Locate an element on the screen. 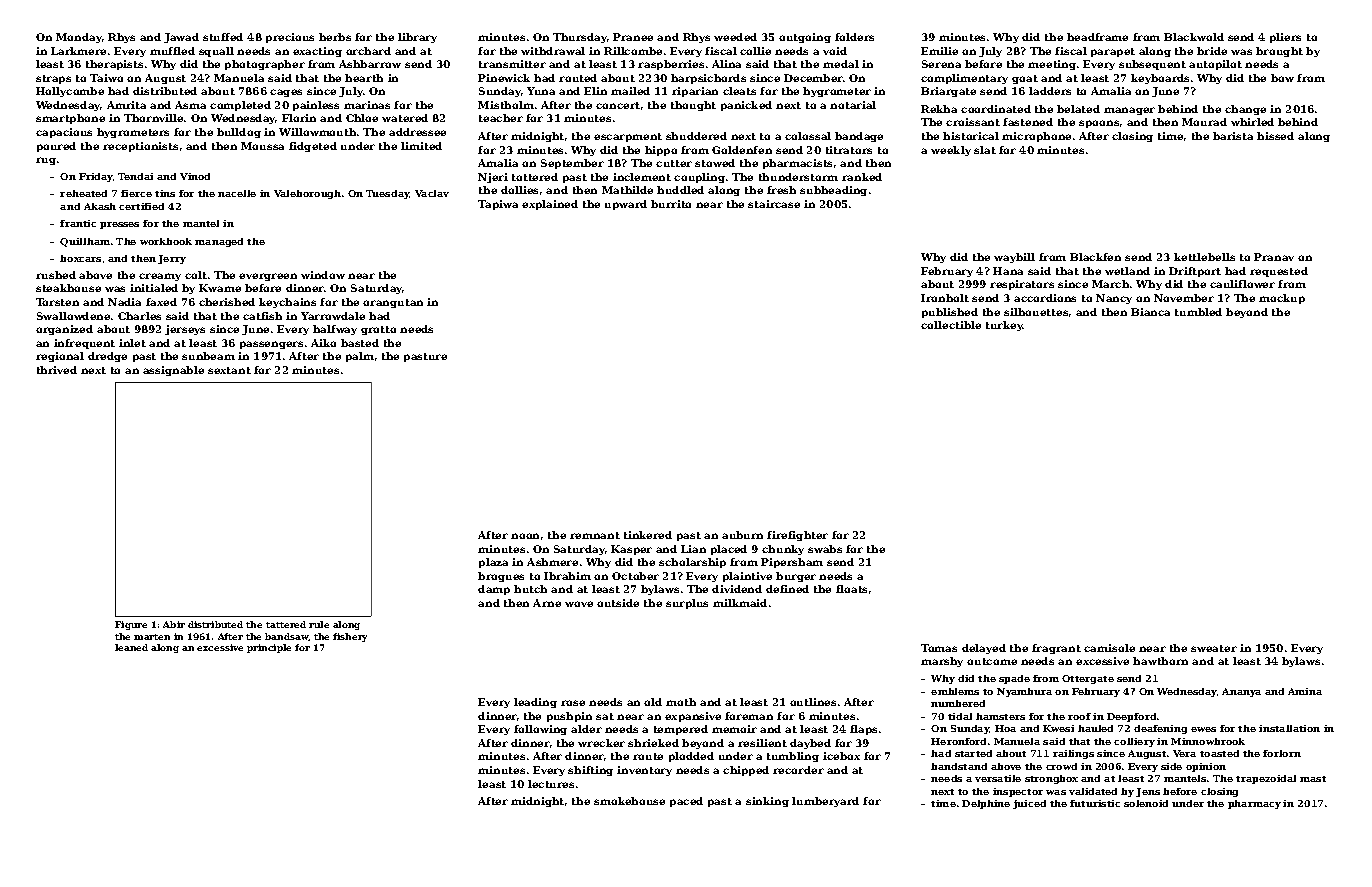 The width and height of the screenshot is (1372, 887). croissant is located at coordinates (973, 122).
